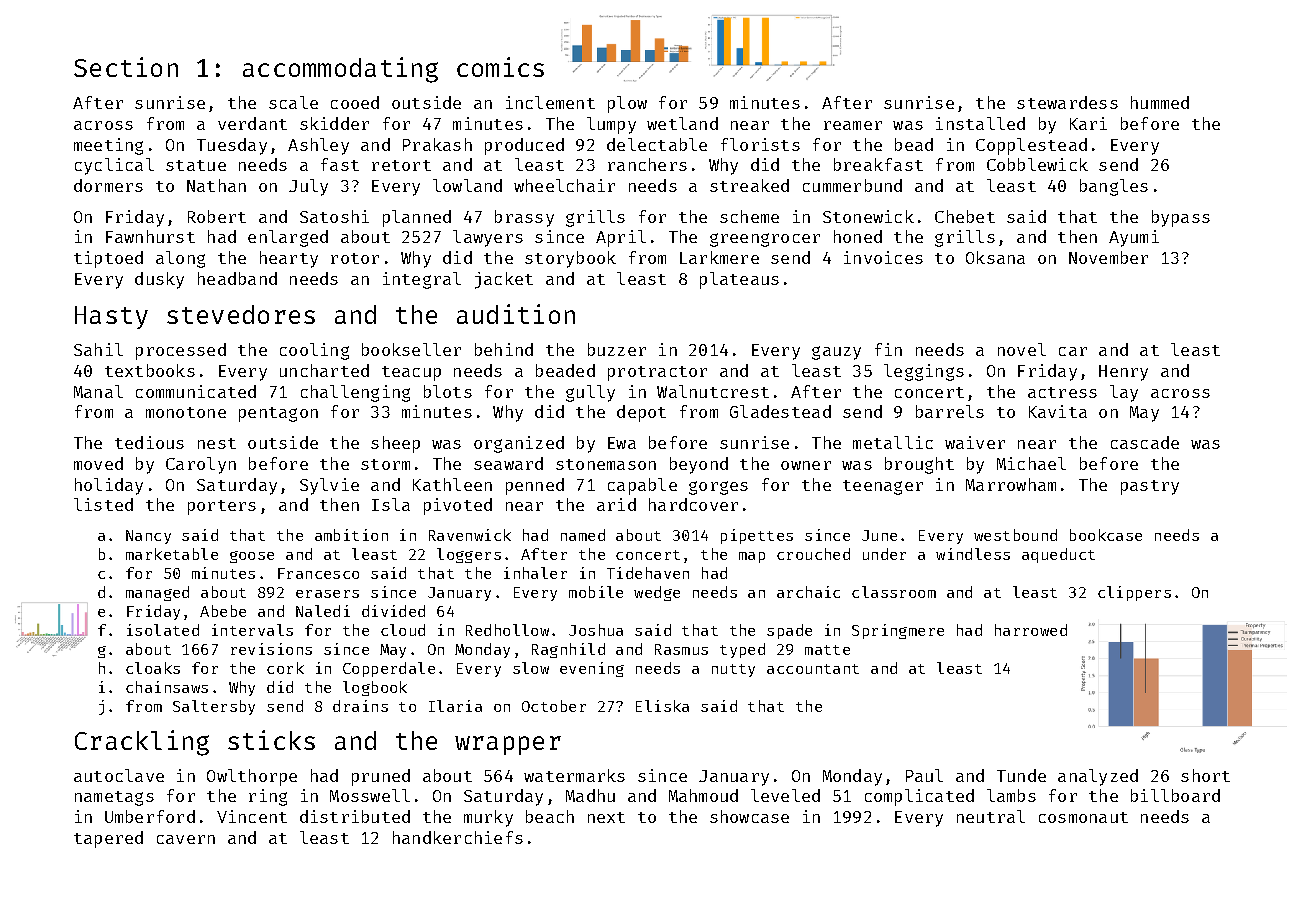 Image resolution: width=1308 pixels, height=924 pixels. Describe the element at coordinates (827, 650) in the screenshot. I see `matte` at that location.
